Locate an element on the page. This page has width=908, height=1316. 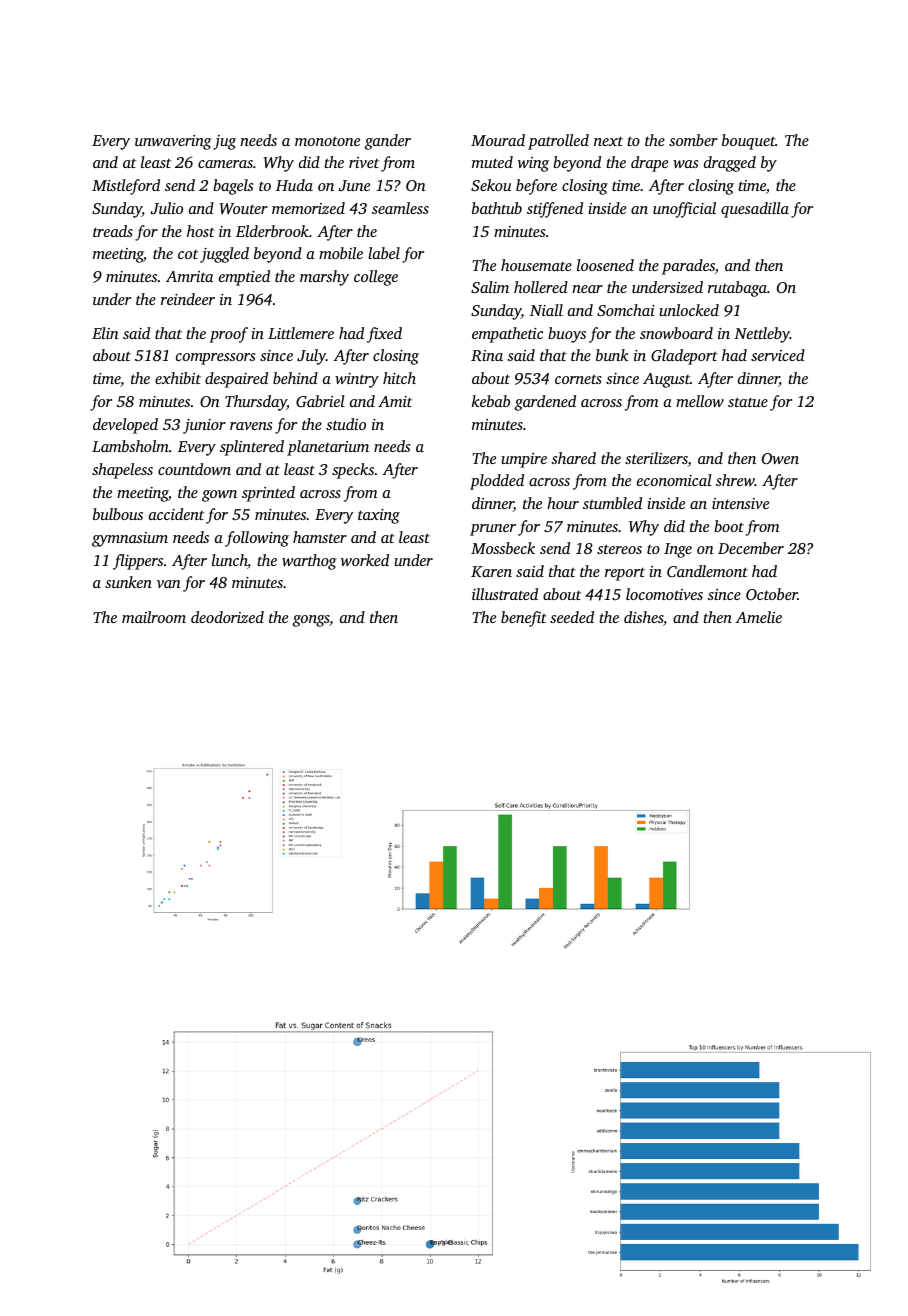
Mourad is located at coordinates (498, 140).
